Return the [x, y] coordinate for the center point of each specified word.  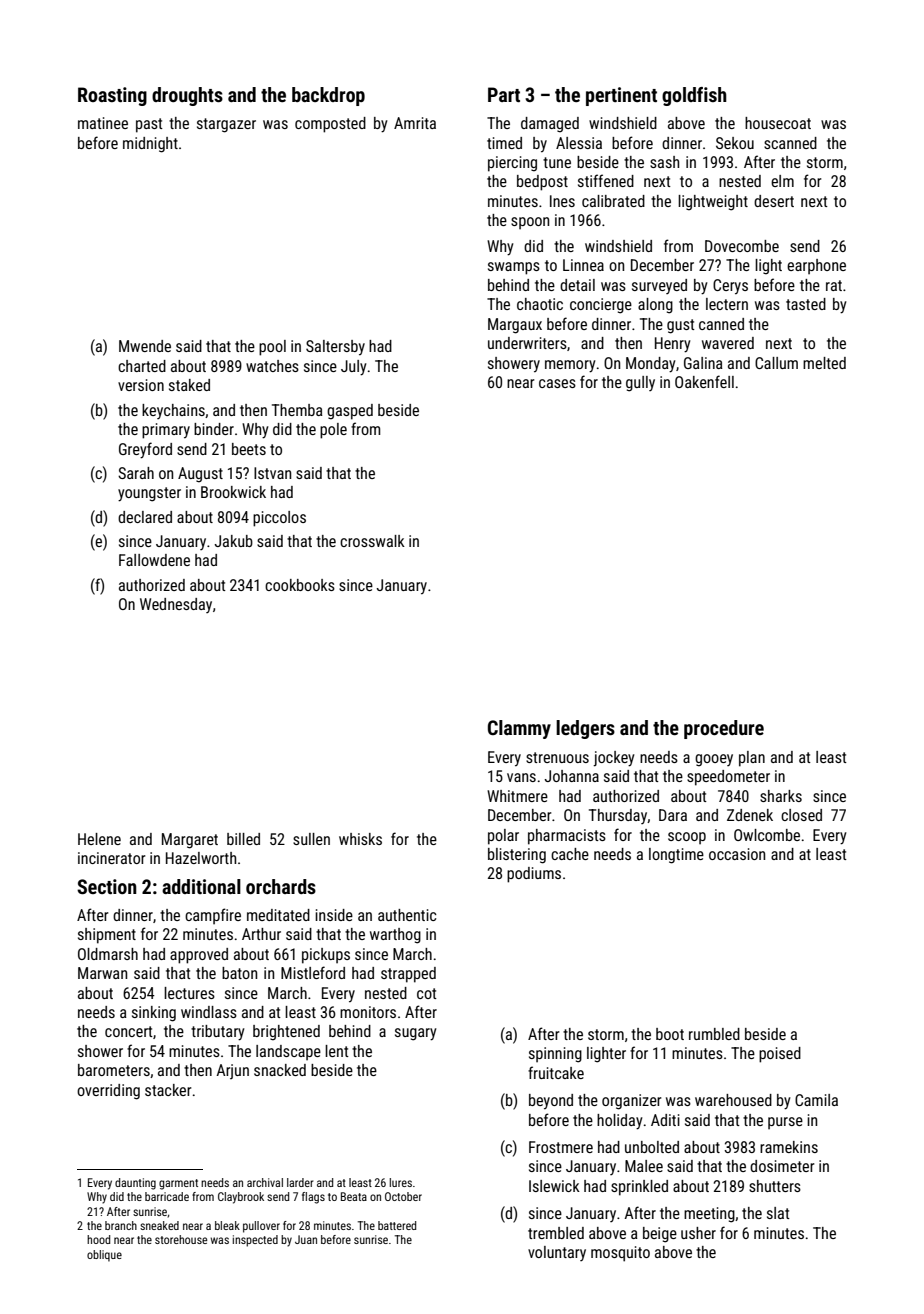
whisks [360, 839]
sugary [416, 1034]
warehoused [733, 1100]
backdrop [328, 96]
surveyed [659, 286]
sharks [781, 796]
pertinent [621, 96]
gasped [350, 412]
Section [107, 886]
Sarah [136, 473]
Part [504, 94]
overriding [108, 1092]
